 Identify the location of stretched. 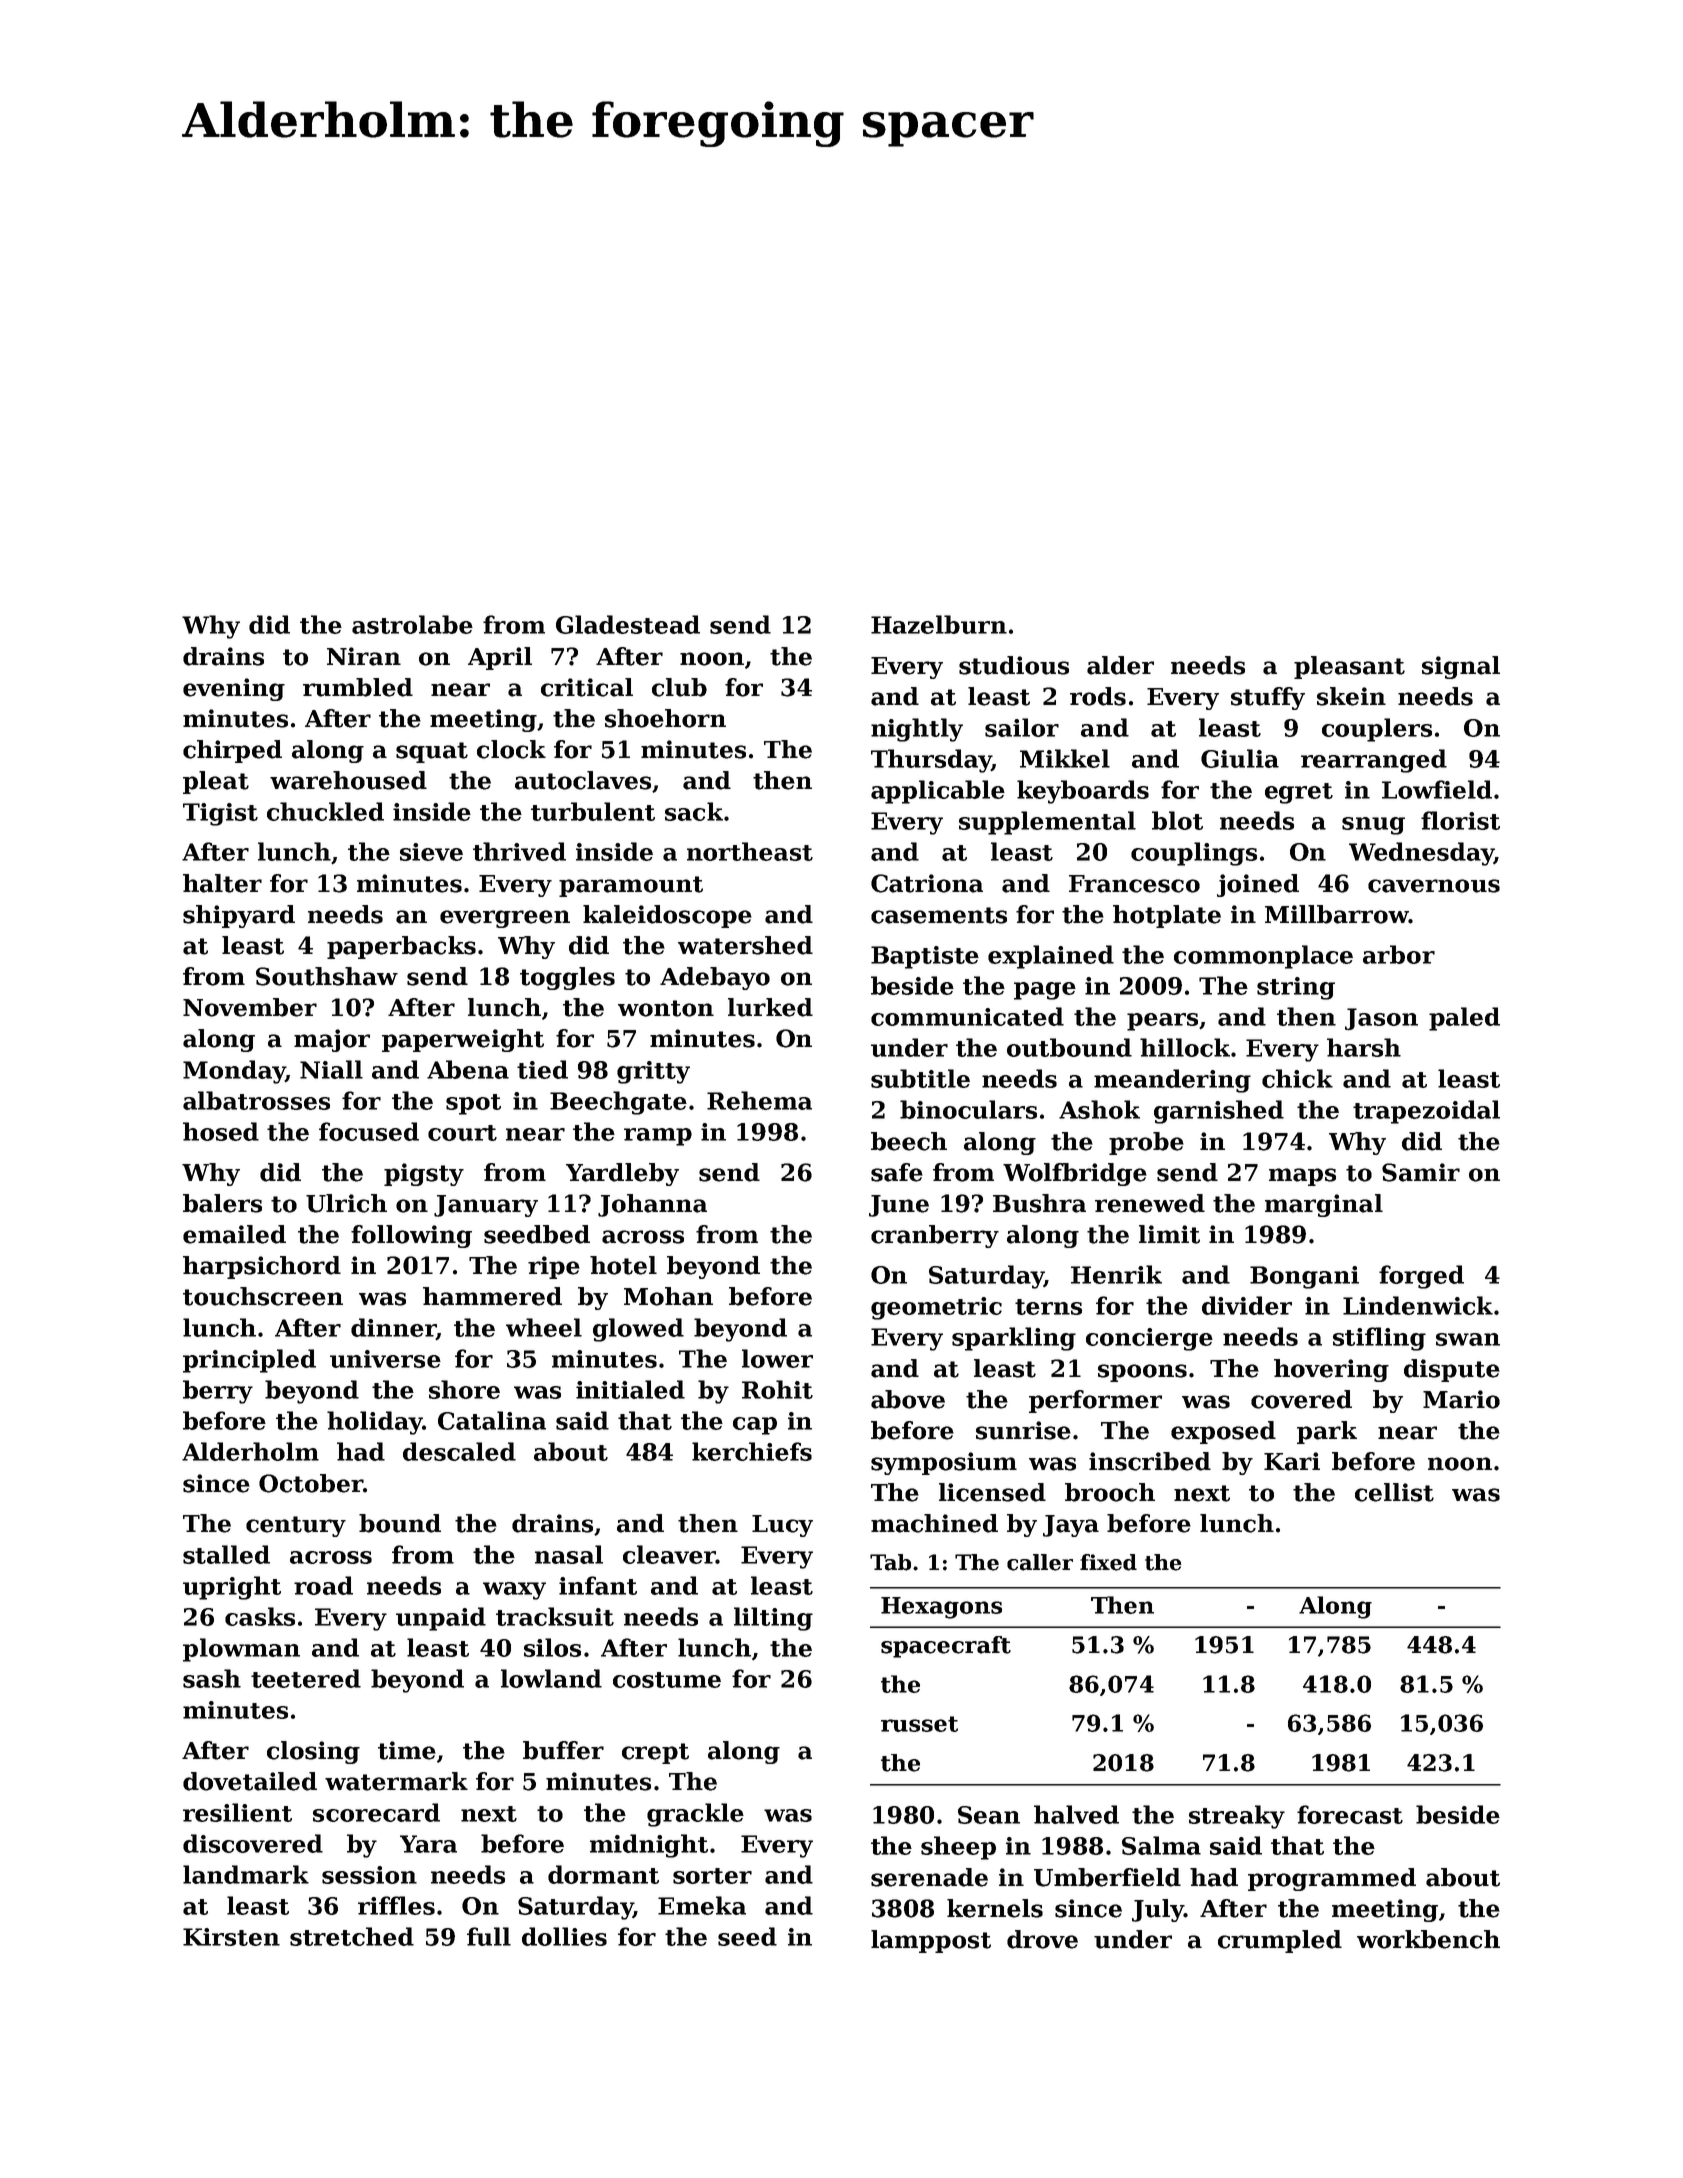
(352, 1936).
